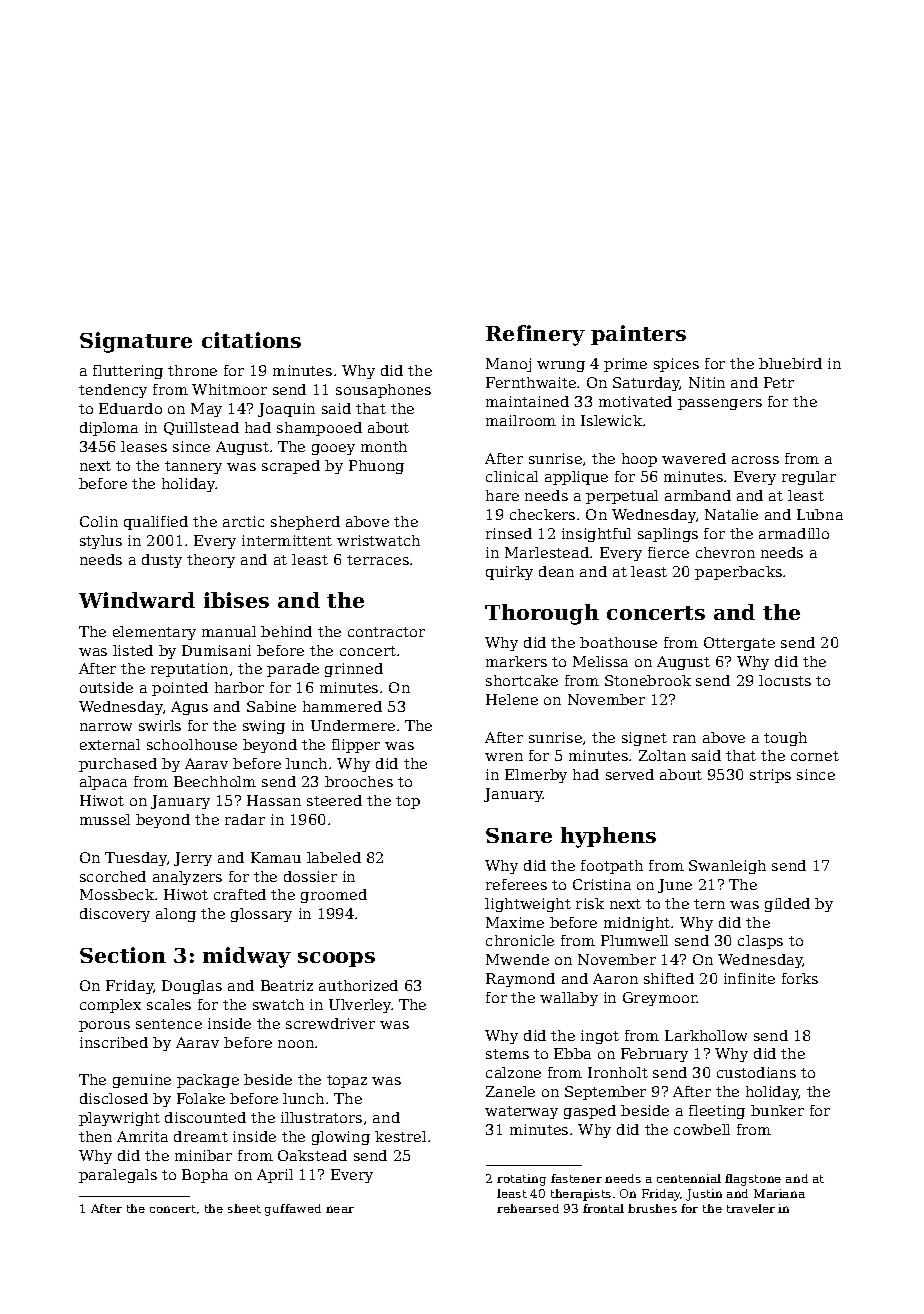 This screenshot has width=924, height=1314. I want to click on qualified, so click(156, 523).
